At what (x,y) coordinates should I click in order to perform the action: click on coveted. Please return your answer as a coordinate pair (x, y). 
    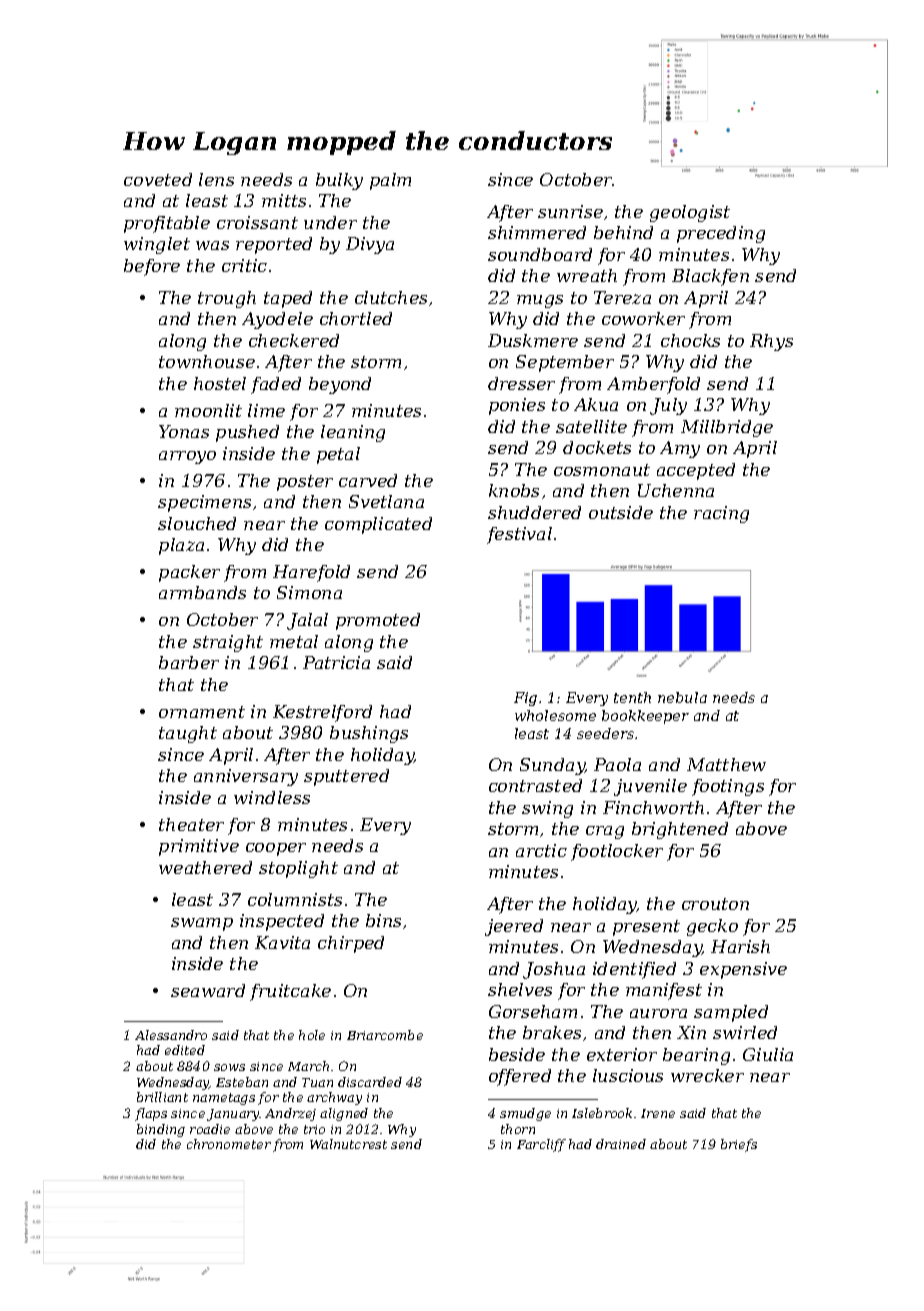
    Looking at the image, I should click on (158, 179).
